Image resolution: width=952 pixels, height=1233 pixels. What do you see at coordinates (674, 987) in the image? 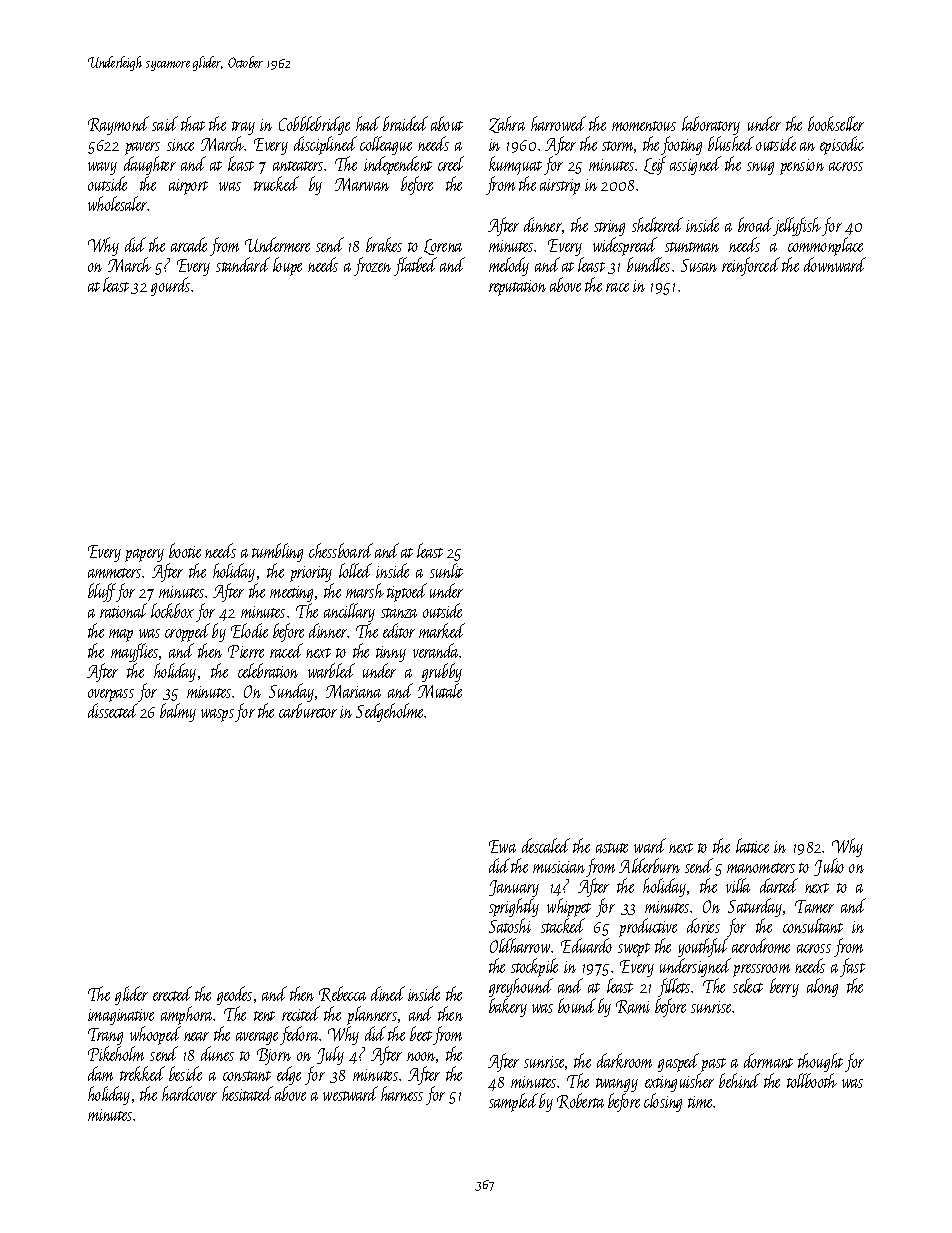
I see `fillets` at bounding box center [674, 987].
